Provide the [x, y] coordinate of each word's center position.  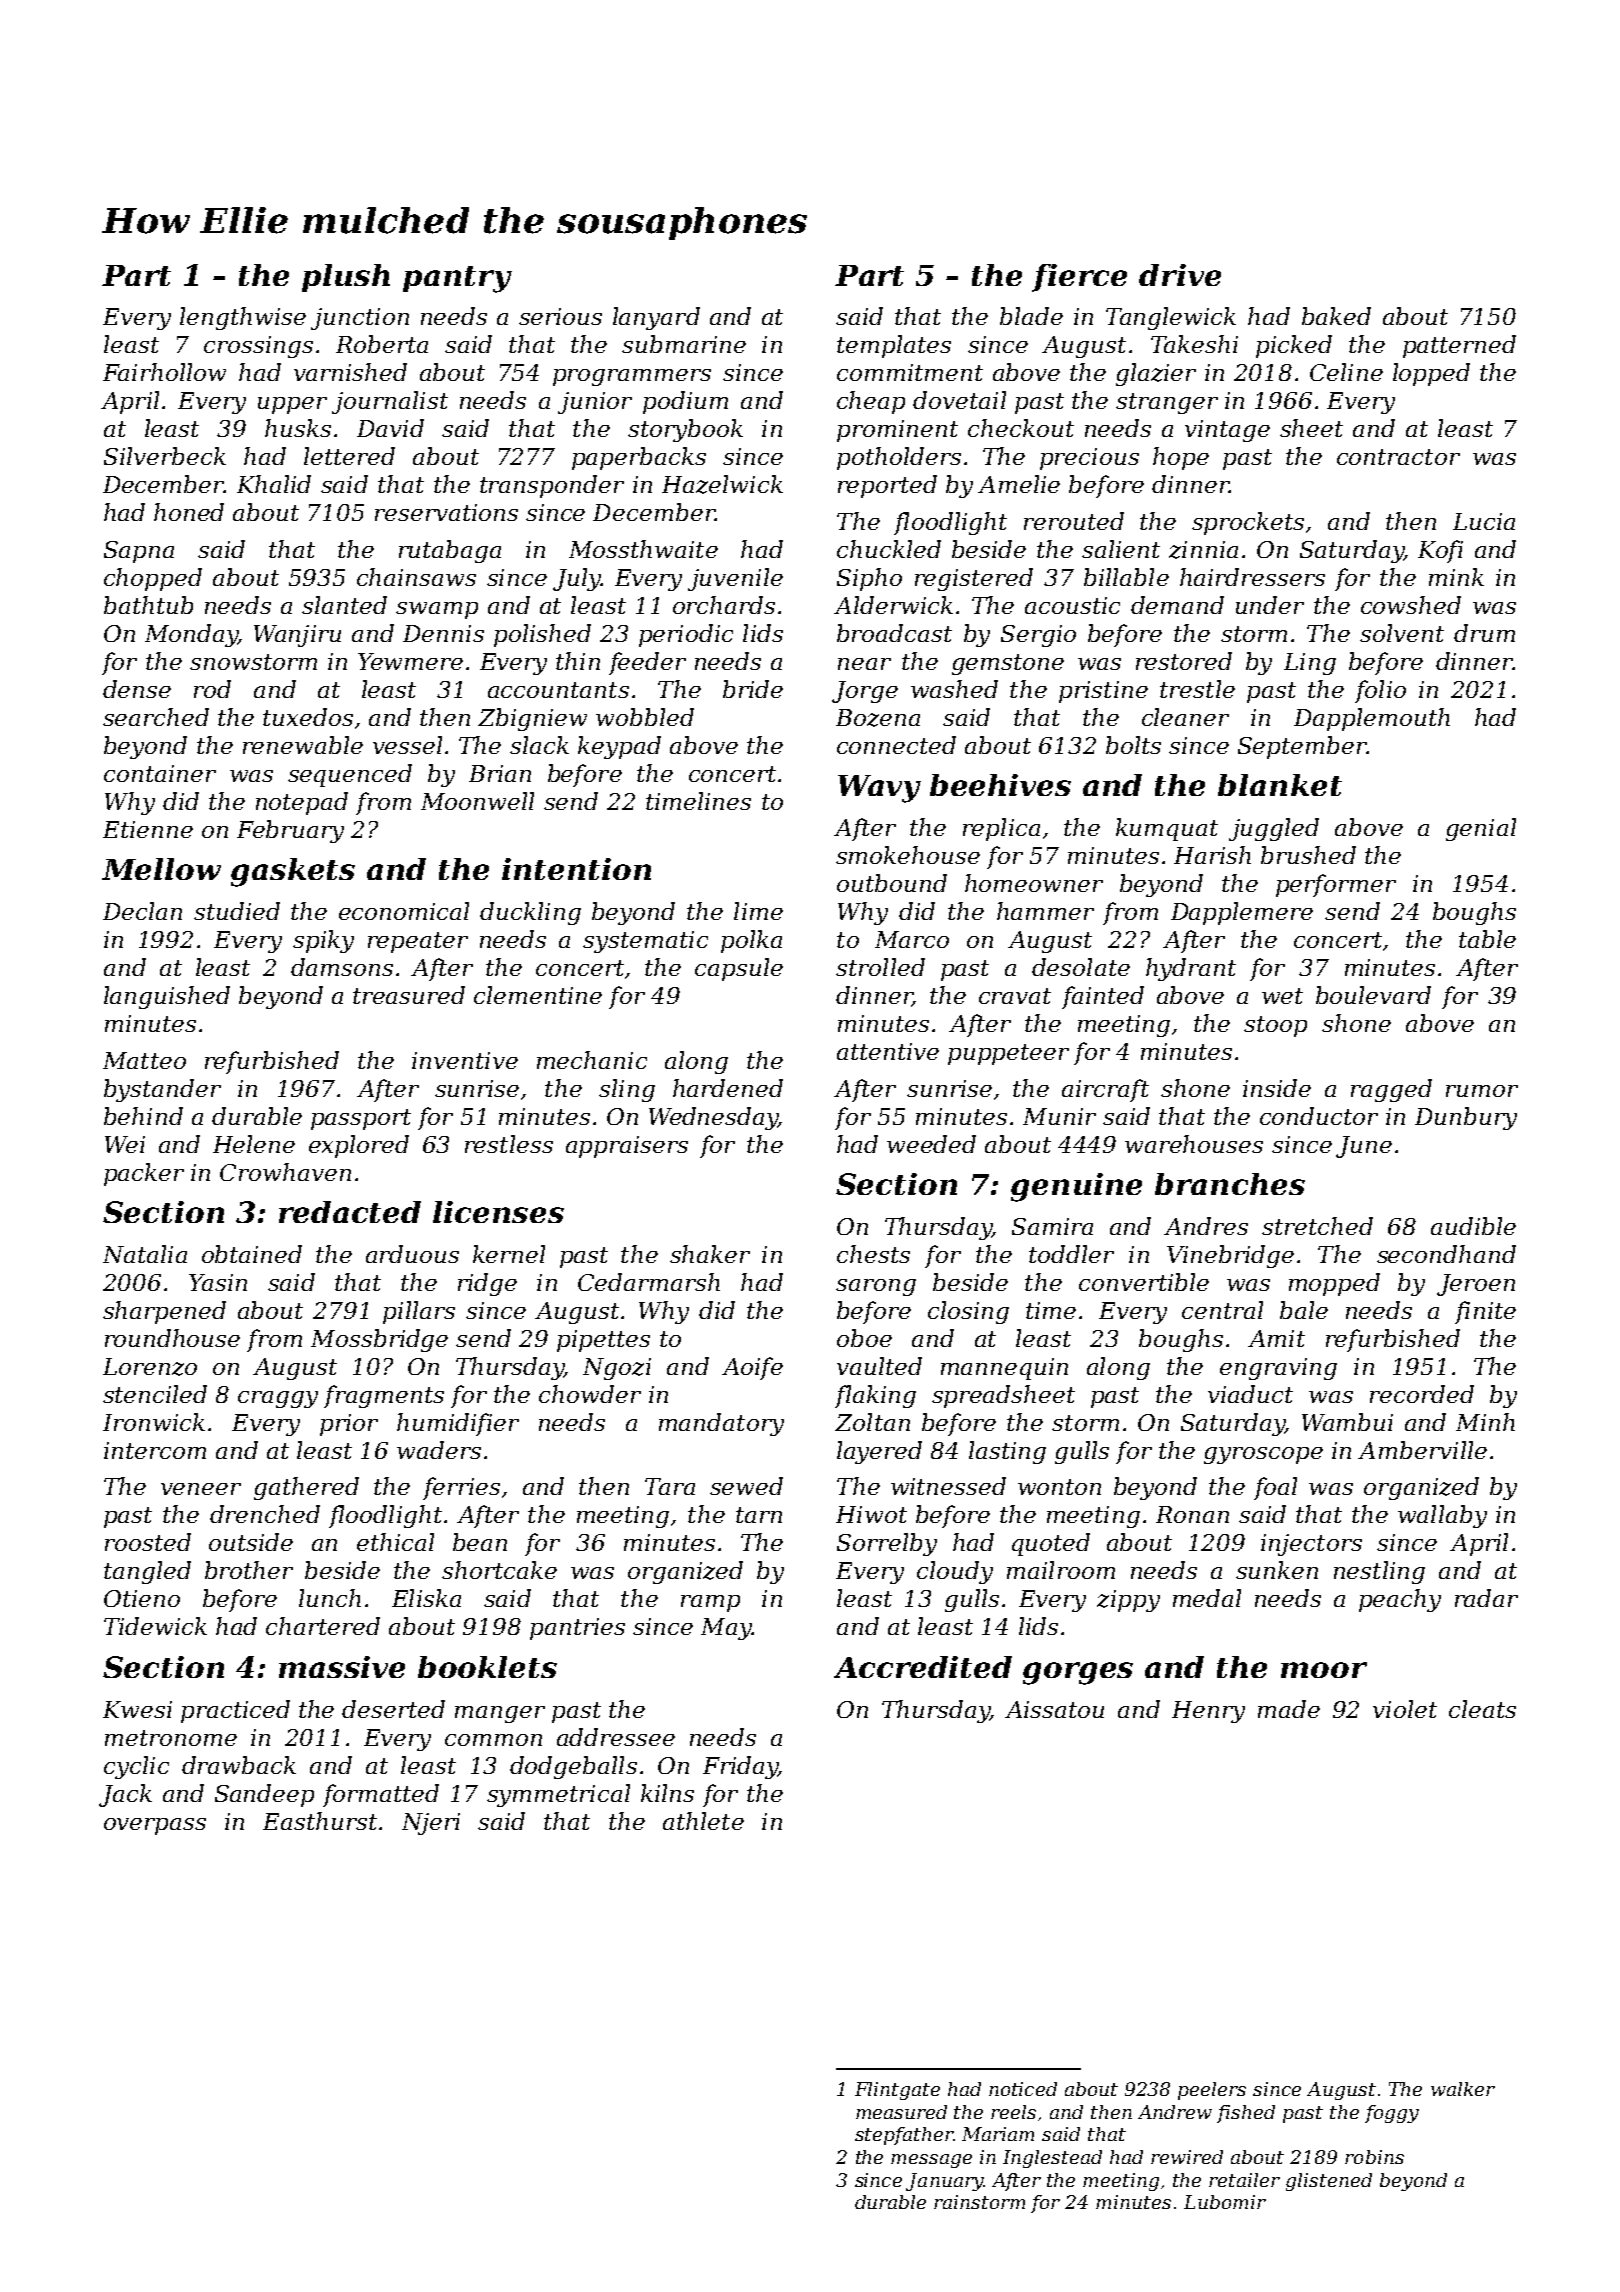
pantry [457, 279]
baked [1336, 316]
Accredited [923, 1667]
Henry [1208, 1712]
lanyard [656, 318]
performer [1336, 885]
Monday [191, 635]
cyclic [136, 1767]
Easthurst [320, 1821]
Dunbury [1466, 1118]
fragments [384, 1396]
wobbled [645, 717]
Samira [1052, 1226]
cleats [1482, 1709]
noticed [1023, 2089]
